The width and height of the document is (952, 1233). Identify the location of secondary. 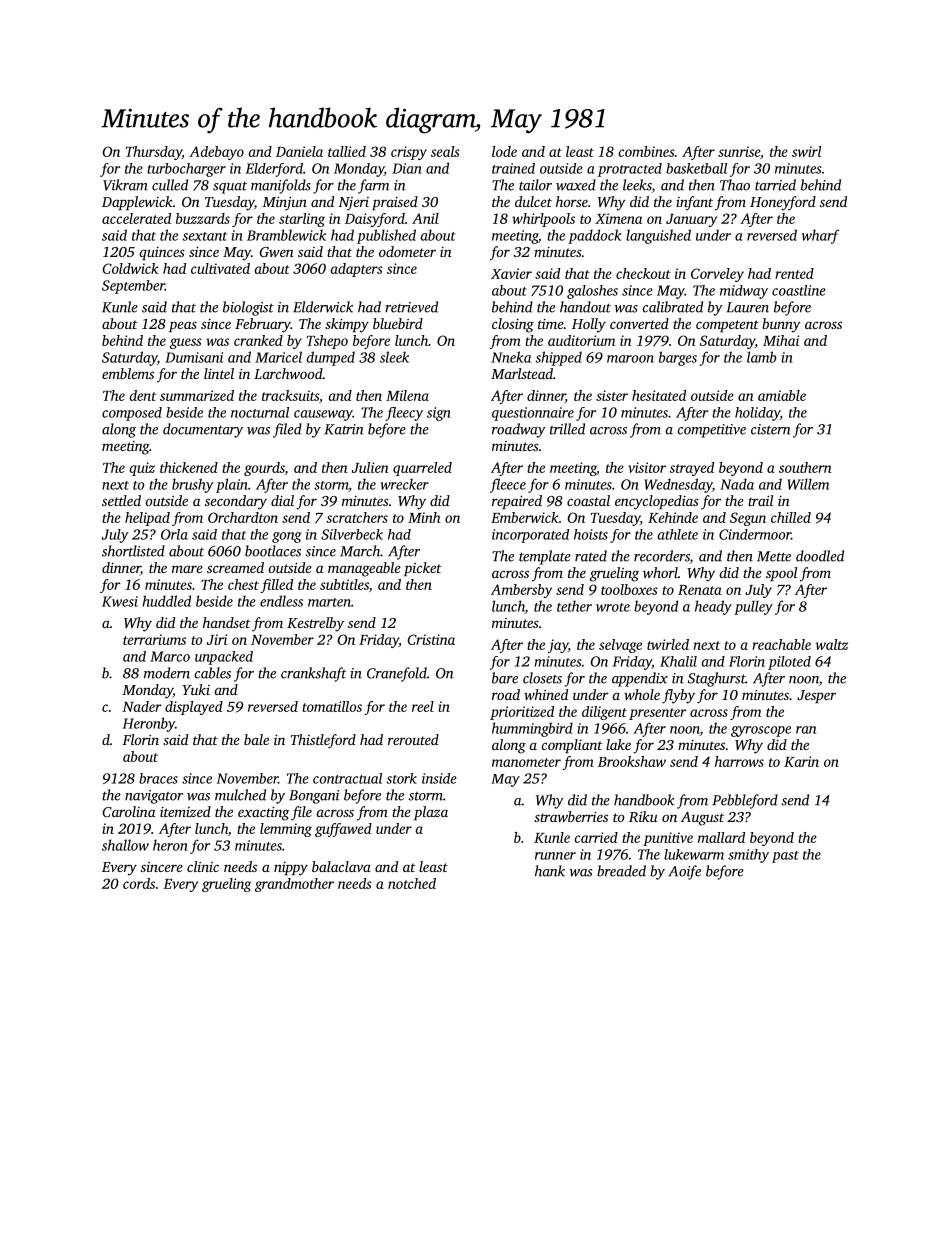
(236, 502).
